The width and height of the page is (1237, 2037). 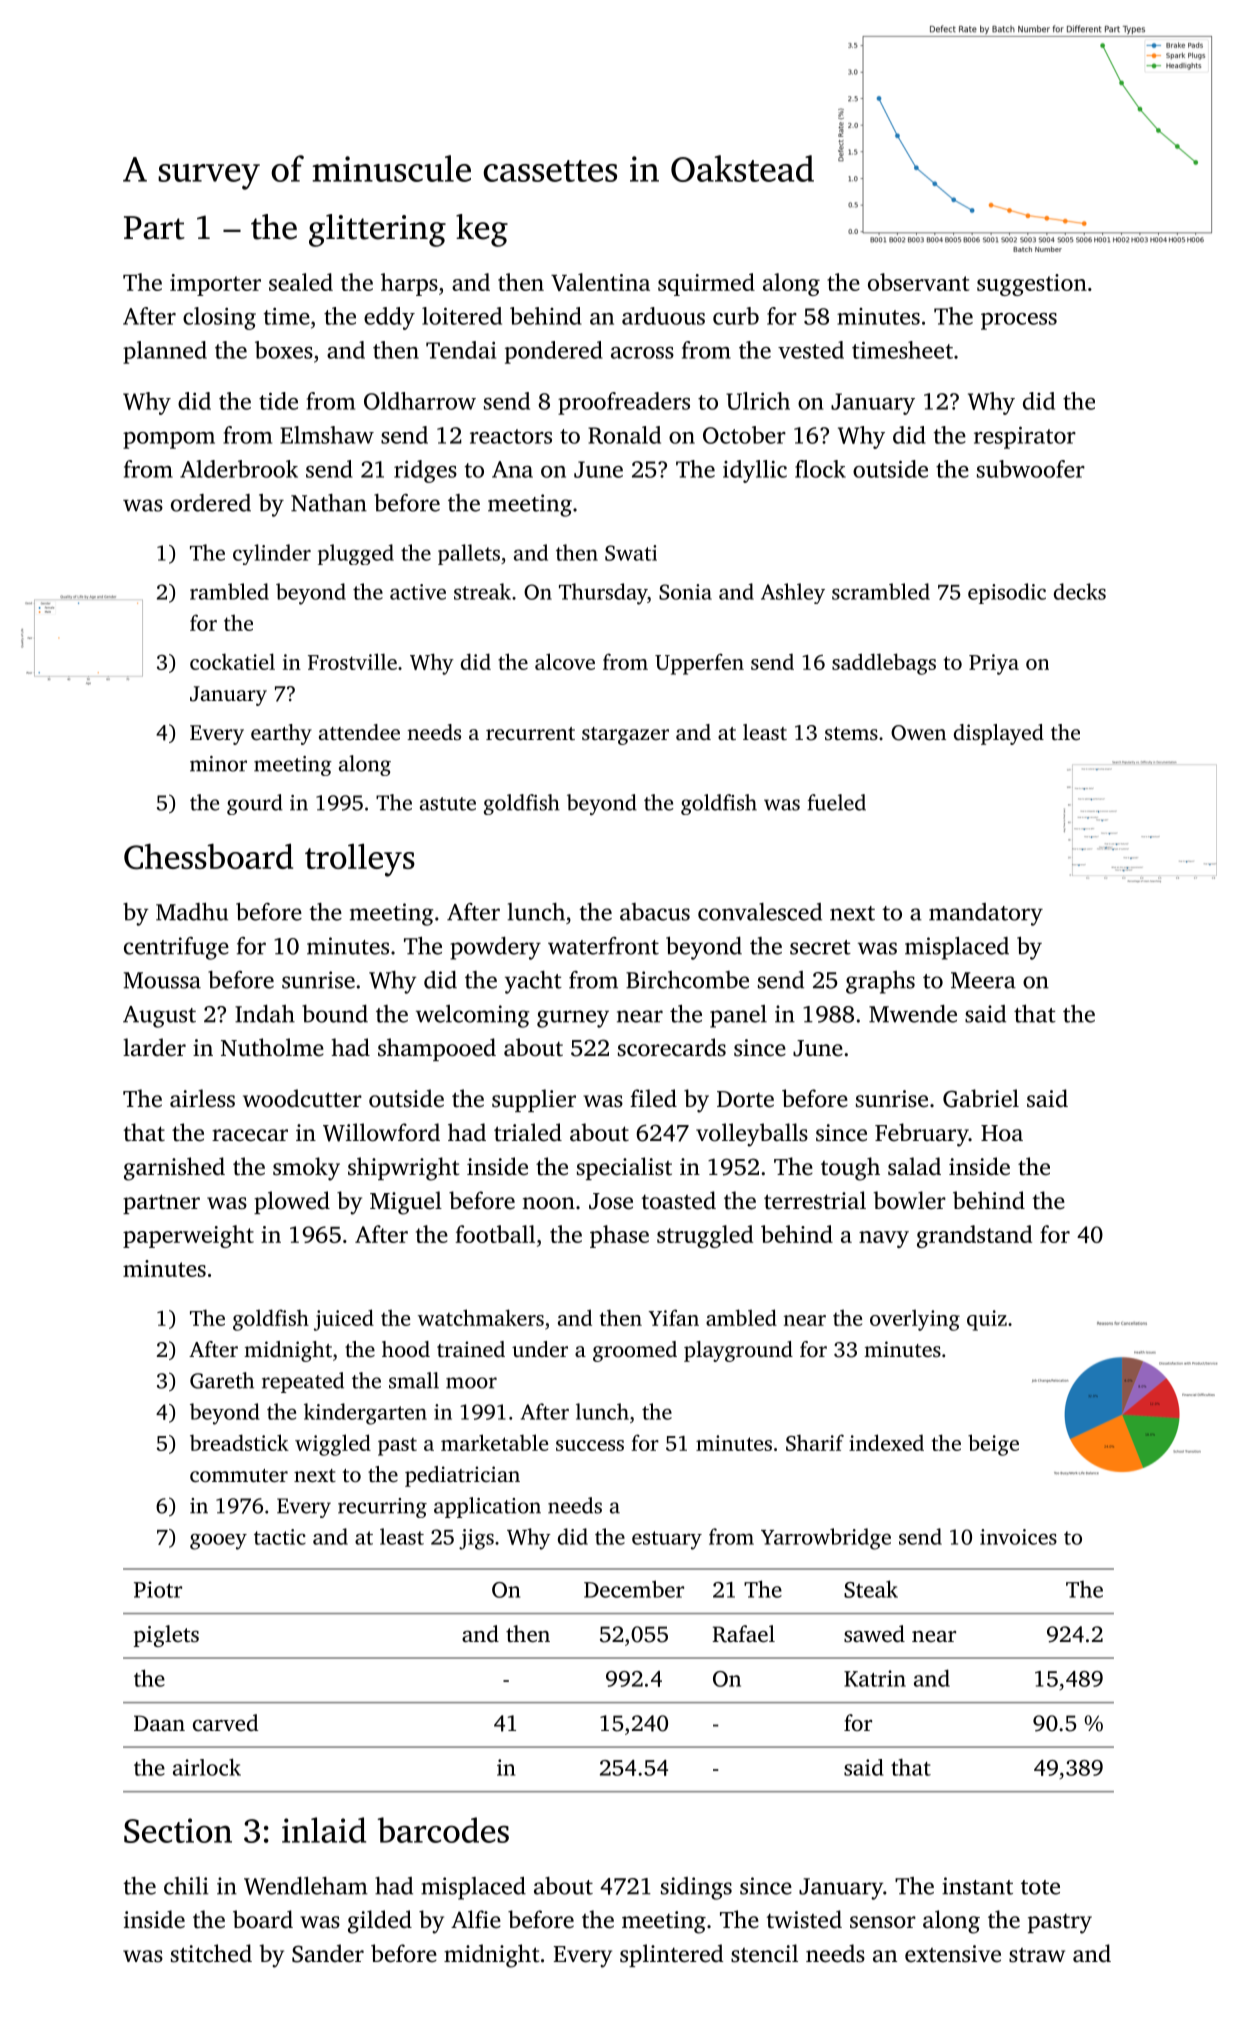 I want to click on breadstick, so click(x=239, y=1442).
